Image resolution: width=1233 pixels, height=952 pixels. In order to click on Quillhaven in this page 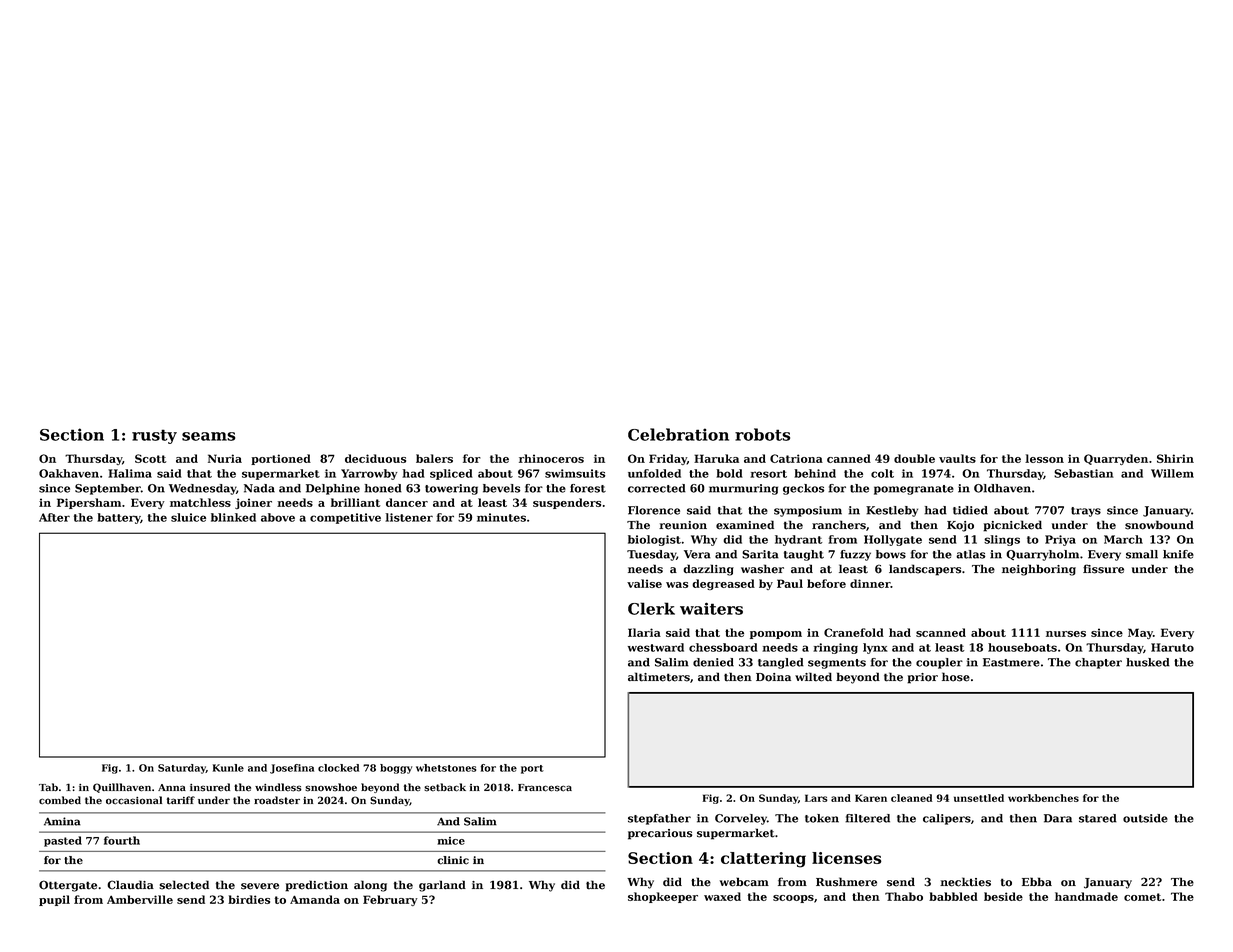, I will do `click(122, 788)`.
